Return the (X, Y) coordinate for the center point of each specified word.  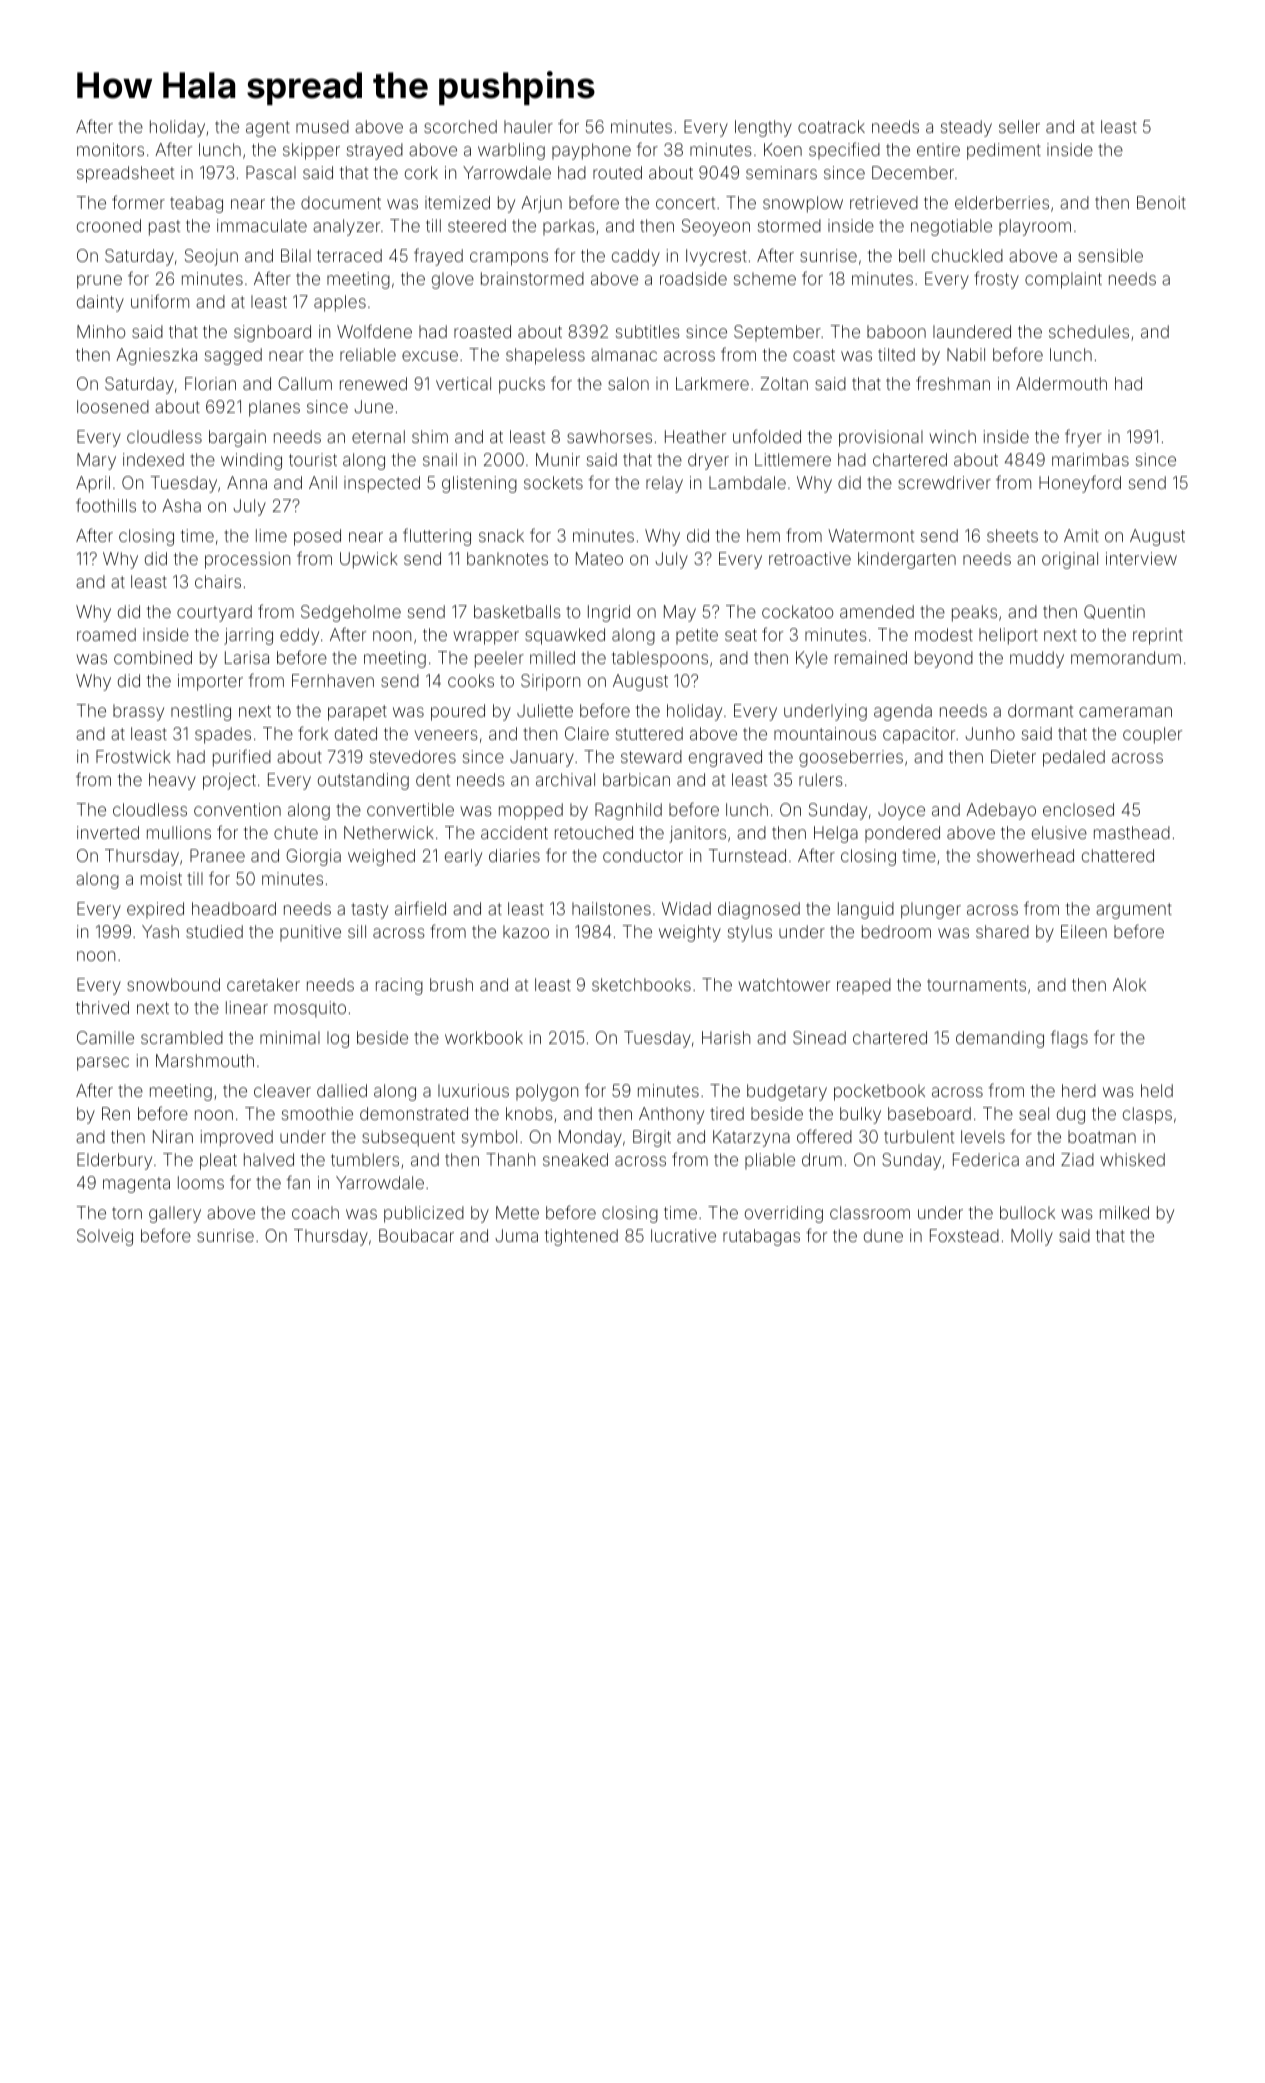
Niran (173, 1136)
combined (153, 657)
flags (1069, 1039)
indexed (153, 459)
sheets (1012, 535)
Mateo (599, 558)
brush (451, 984)
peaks (974, 613)
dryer (708, 461)
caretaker (263, 984)
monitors (110, 149)
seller (1019, 126)
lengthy (763, 128)
